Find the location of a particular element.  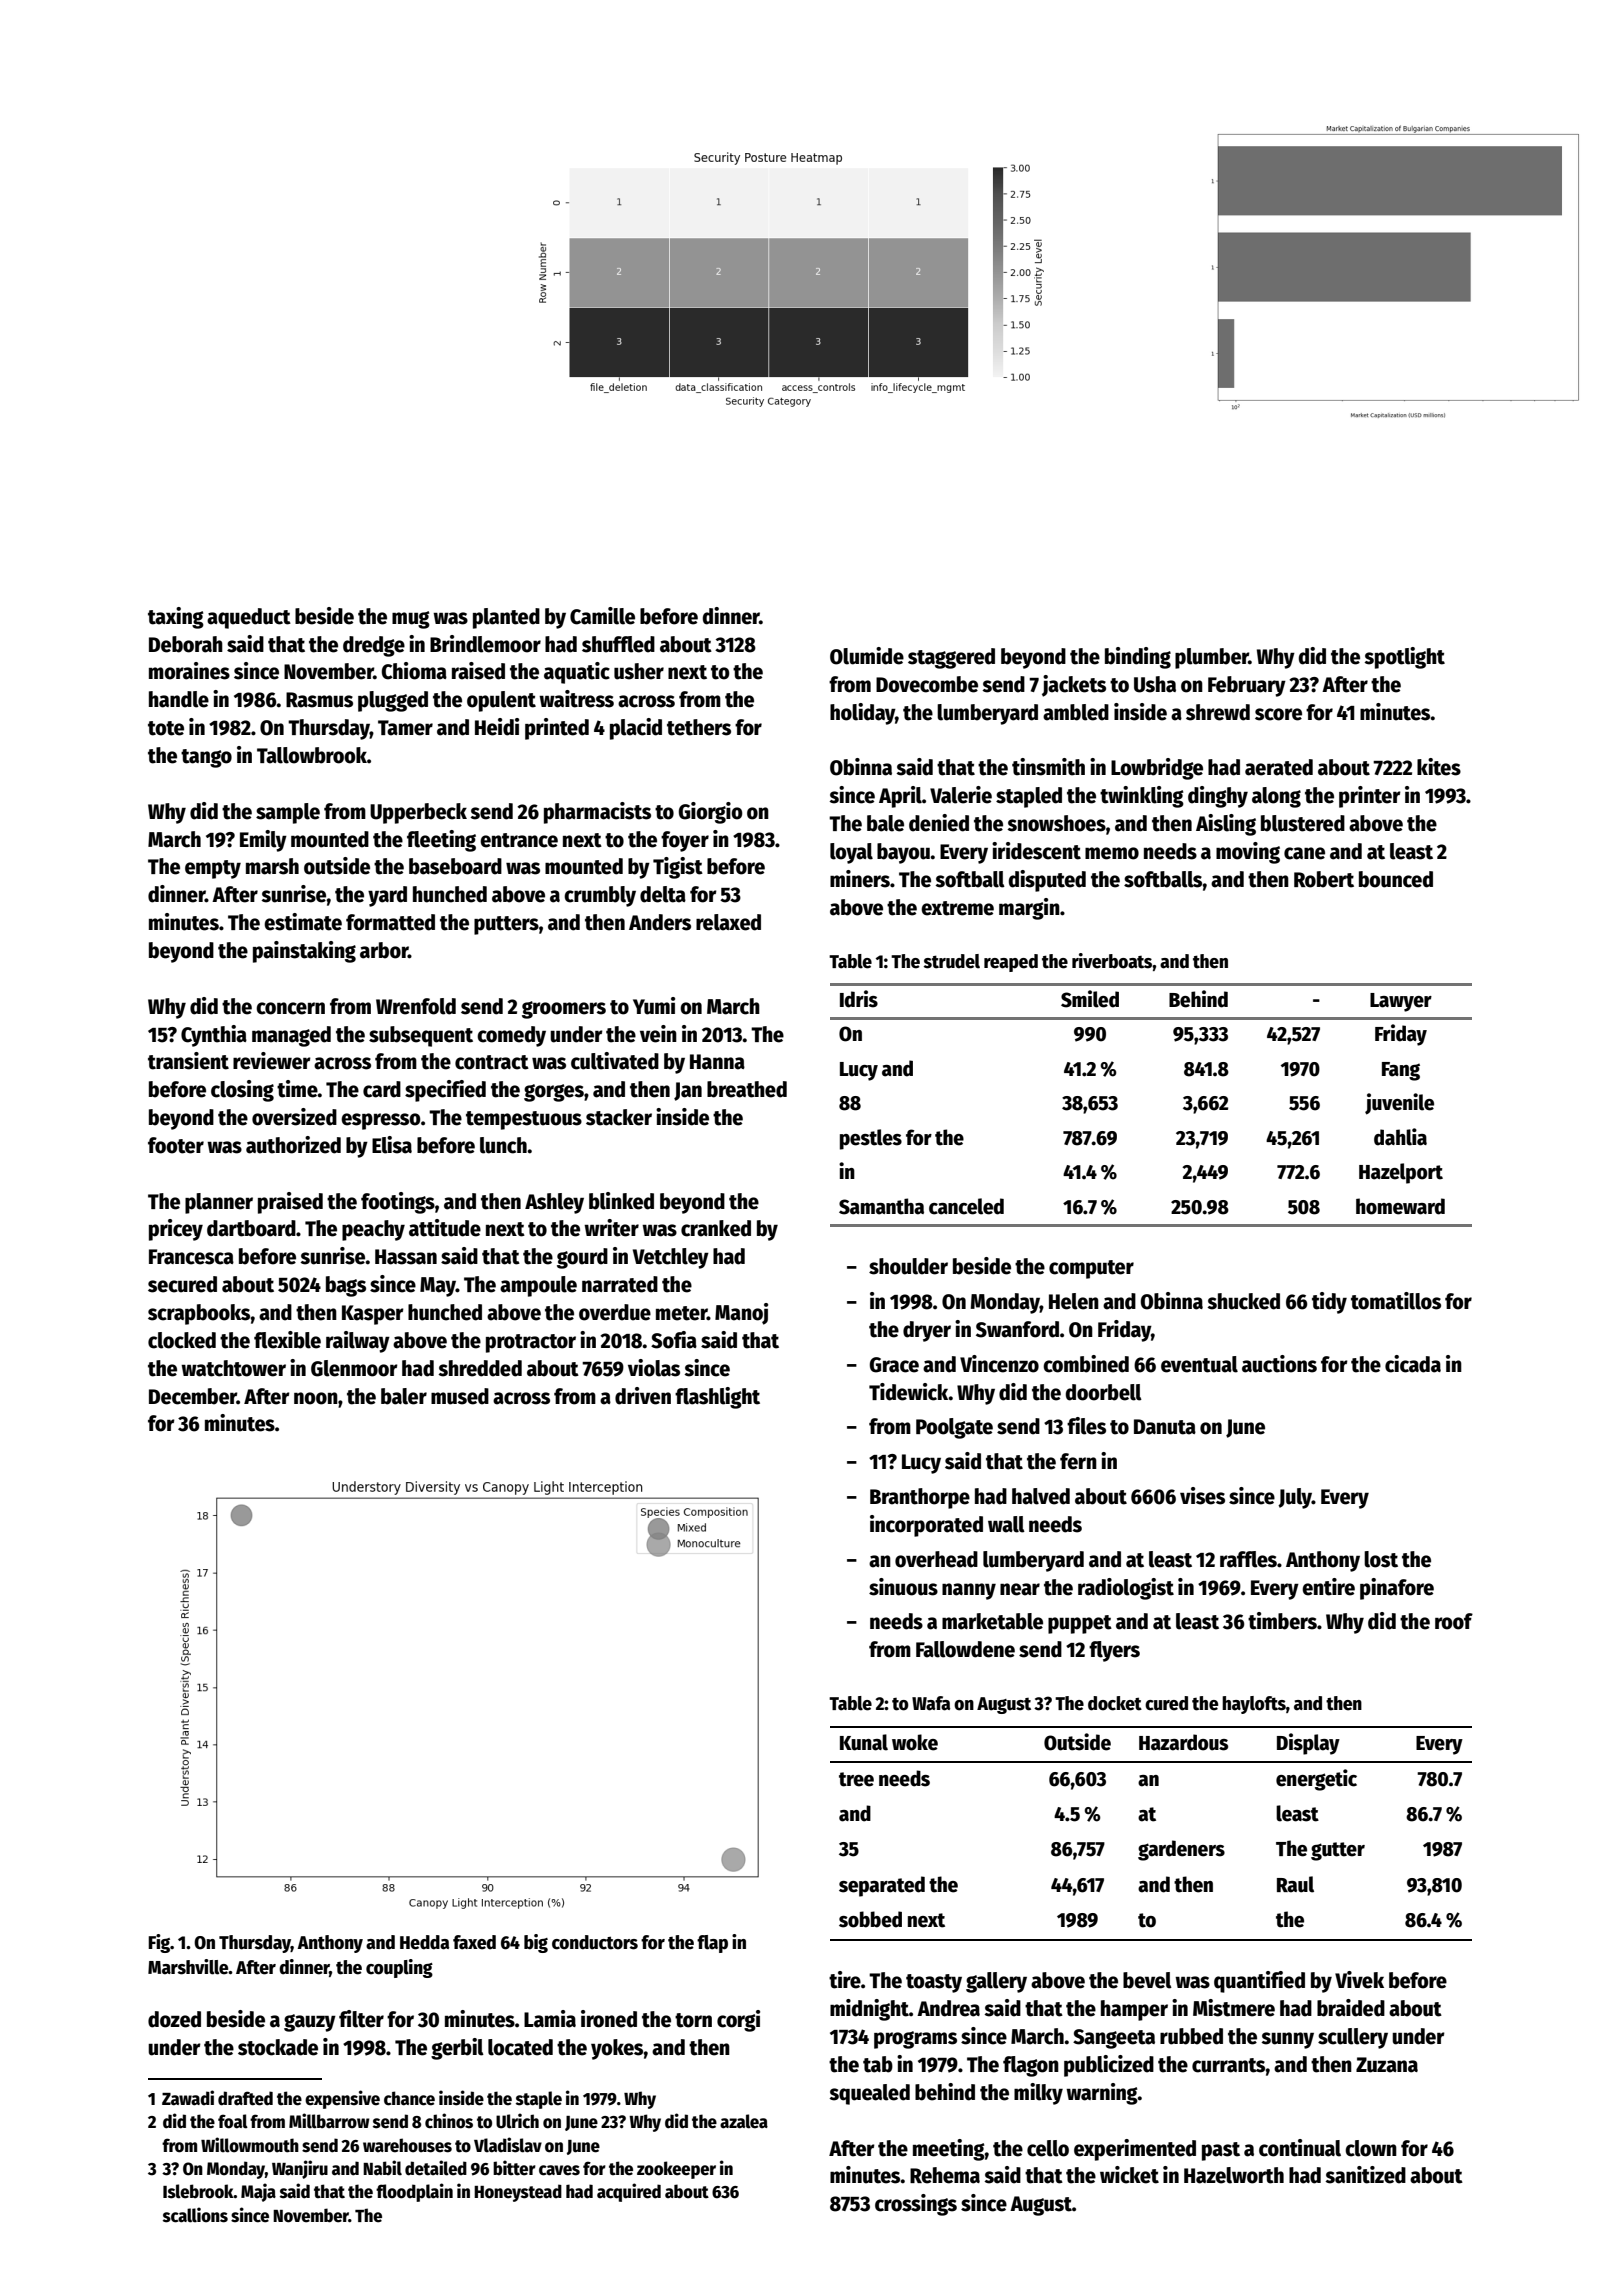

Tallowbrook is located at coordinates (312, 755).
